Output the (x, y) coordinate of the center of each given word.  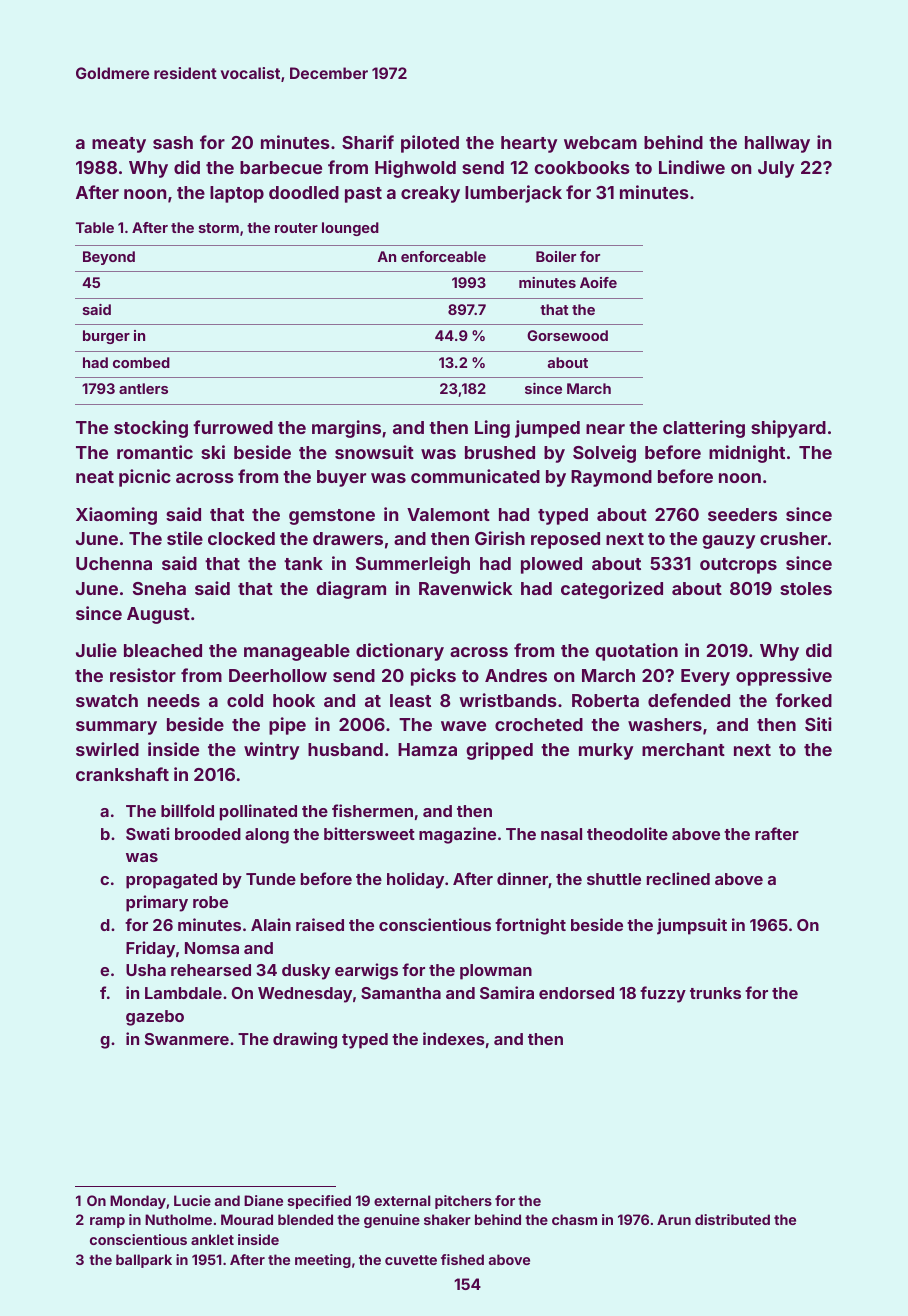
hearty (529, 144)
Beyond (109, 258)
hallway (777, 144)
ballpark (144, 1261)
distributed (732, 1219)
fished (462, 1259)
